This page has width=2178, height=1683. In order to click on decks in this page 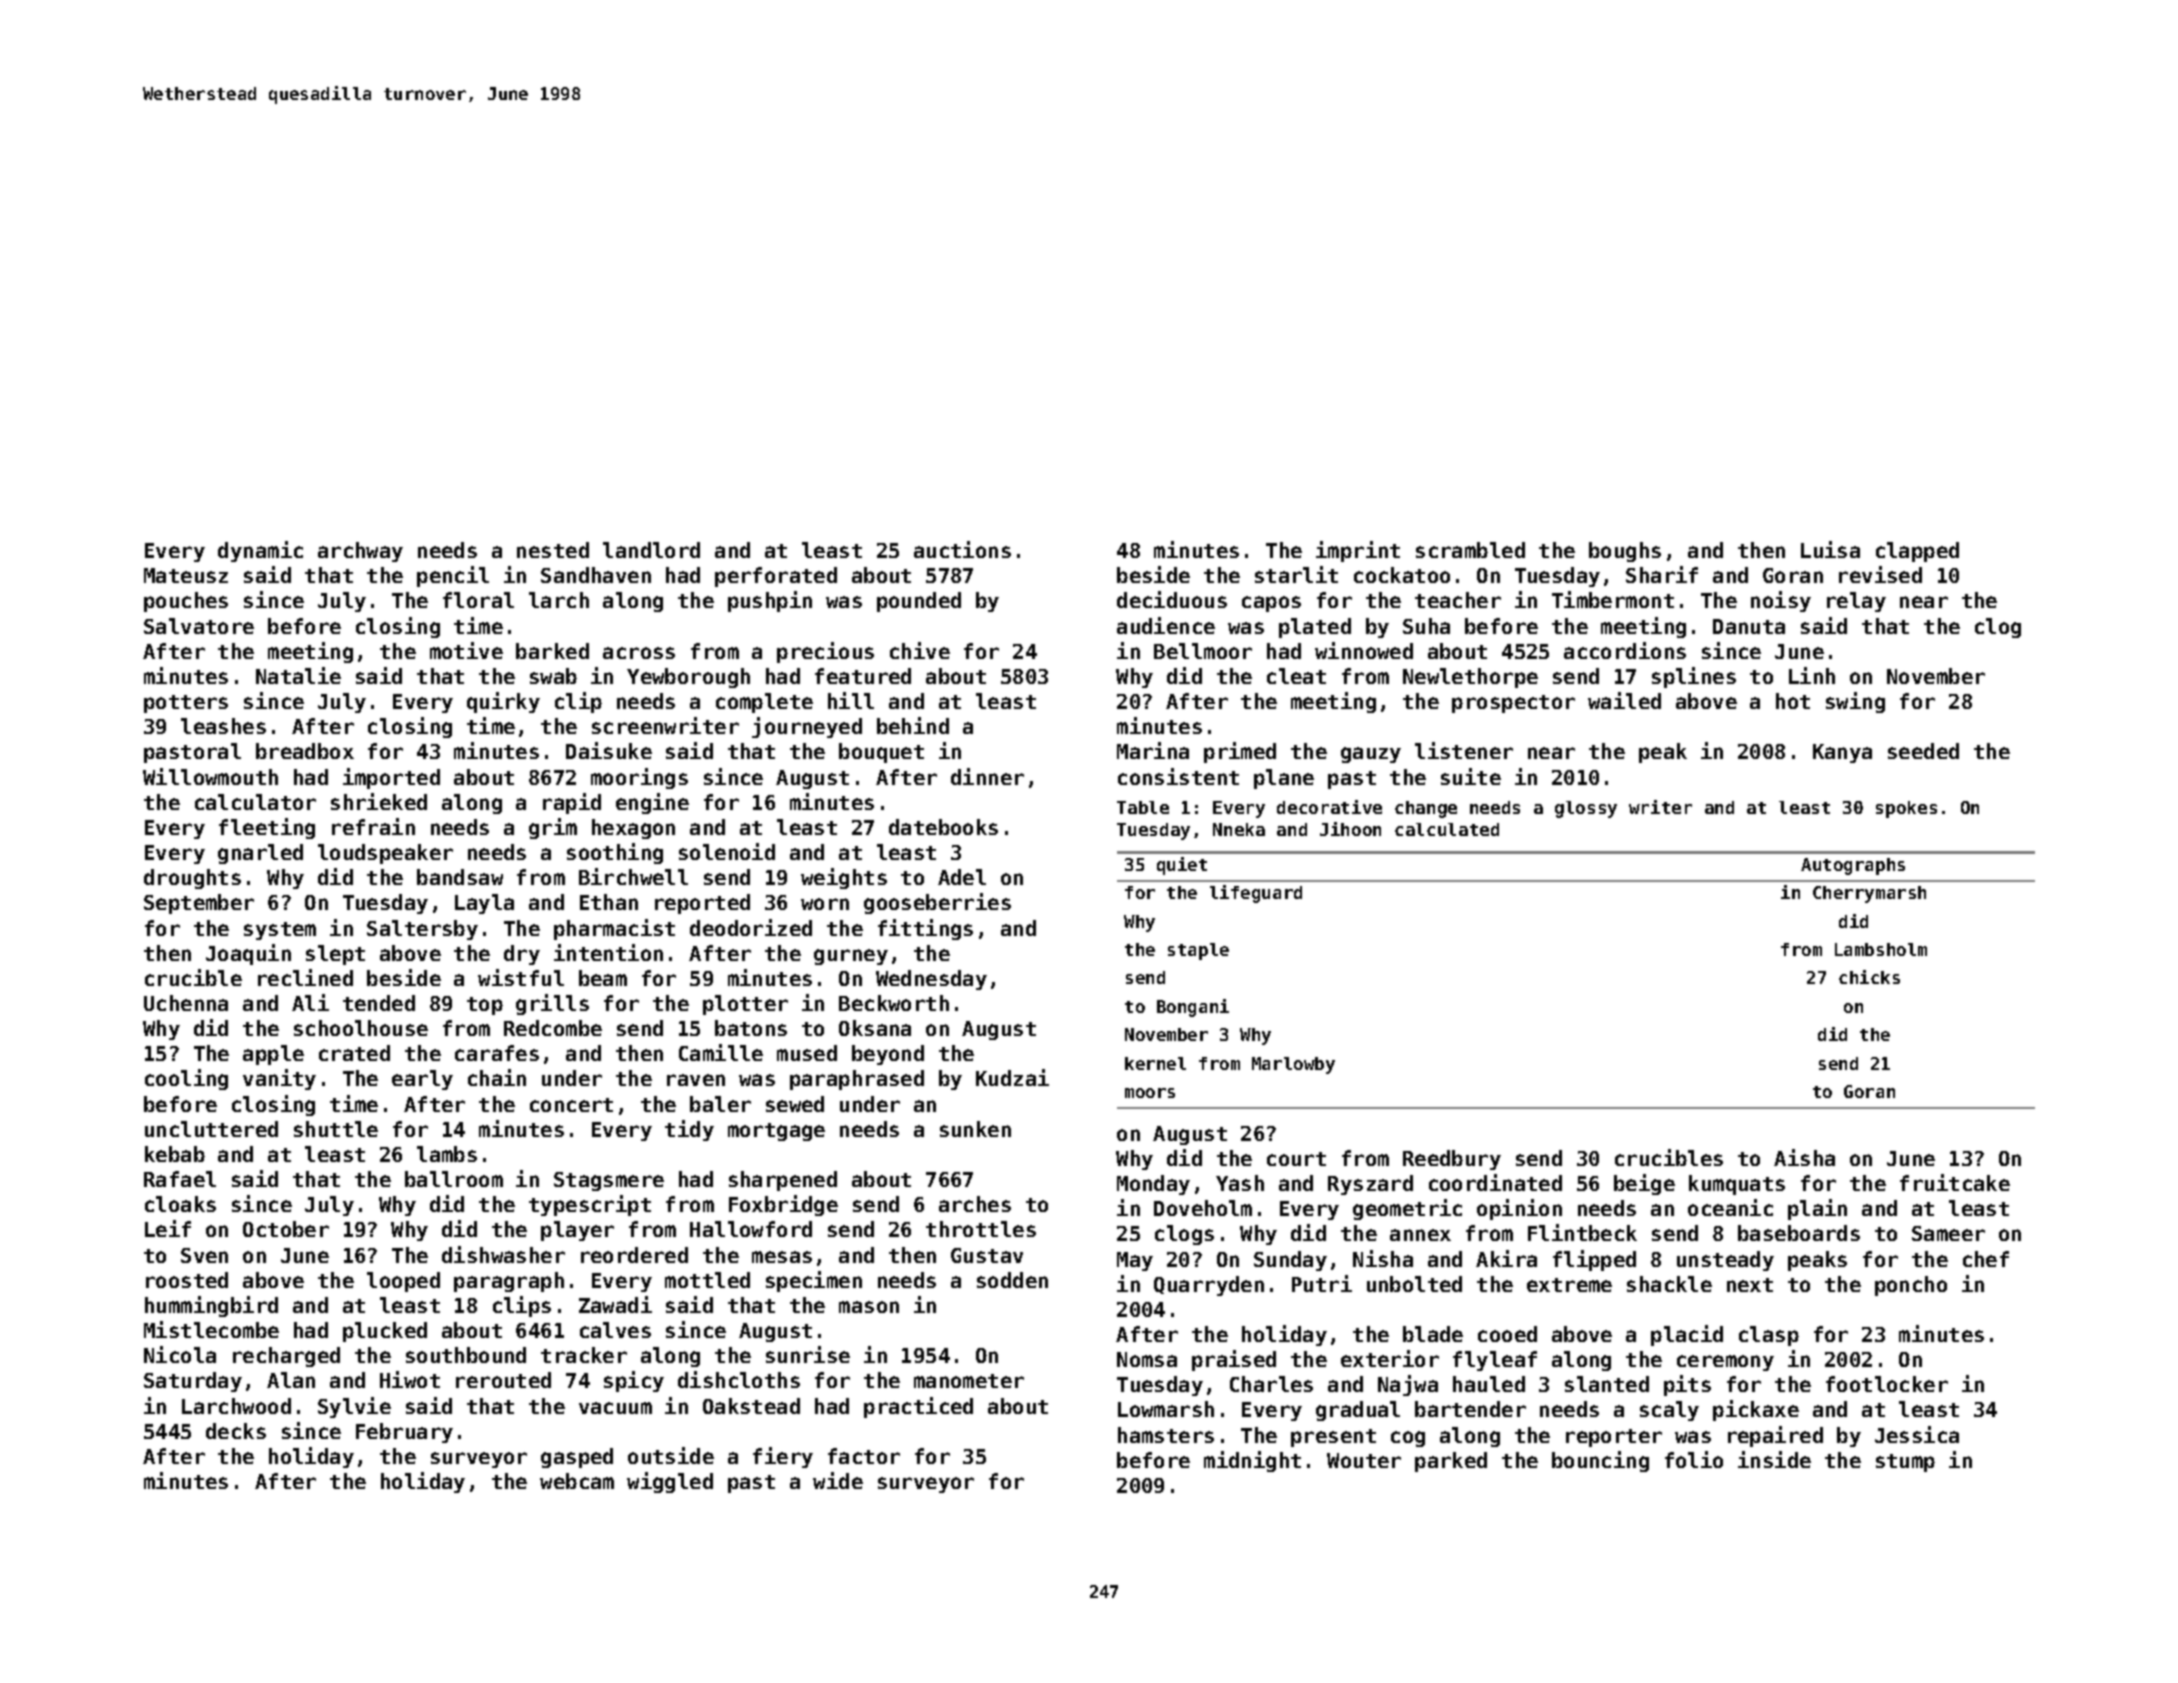, I will do `click(236, 1431)`.
